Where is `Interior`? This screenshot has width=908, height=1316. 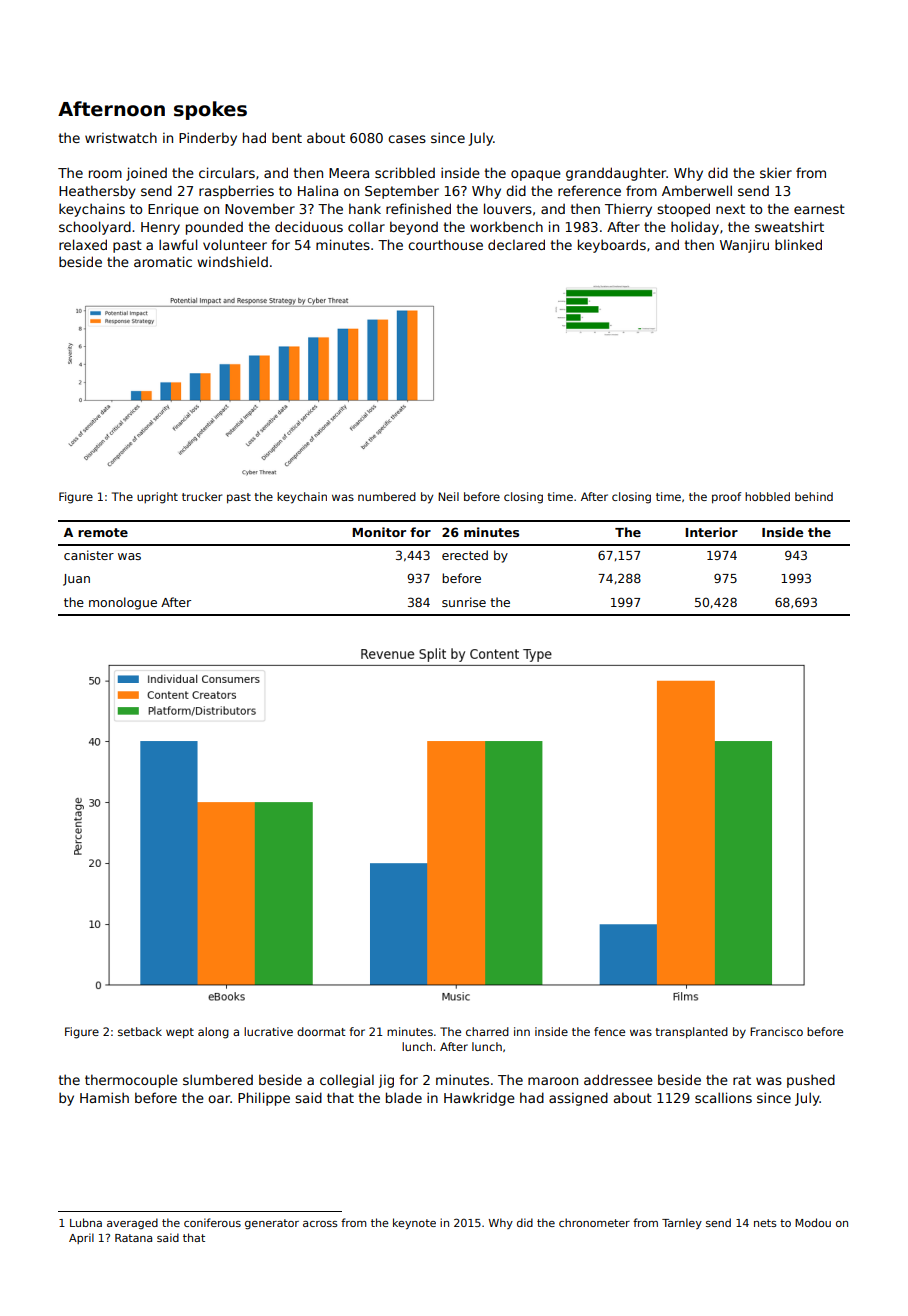 Interior is located at coordinates (711, 532).
